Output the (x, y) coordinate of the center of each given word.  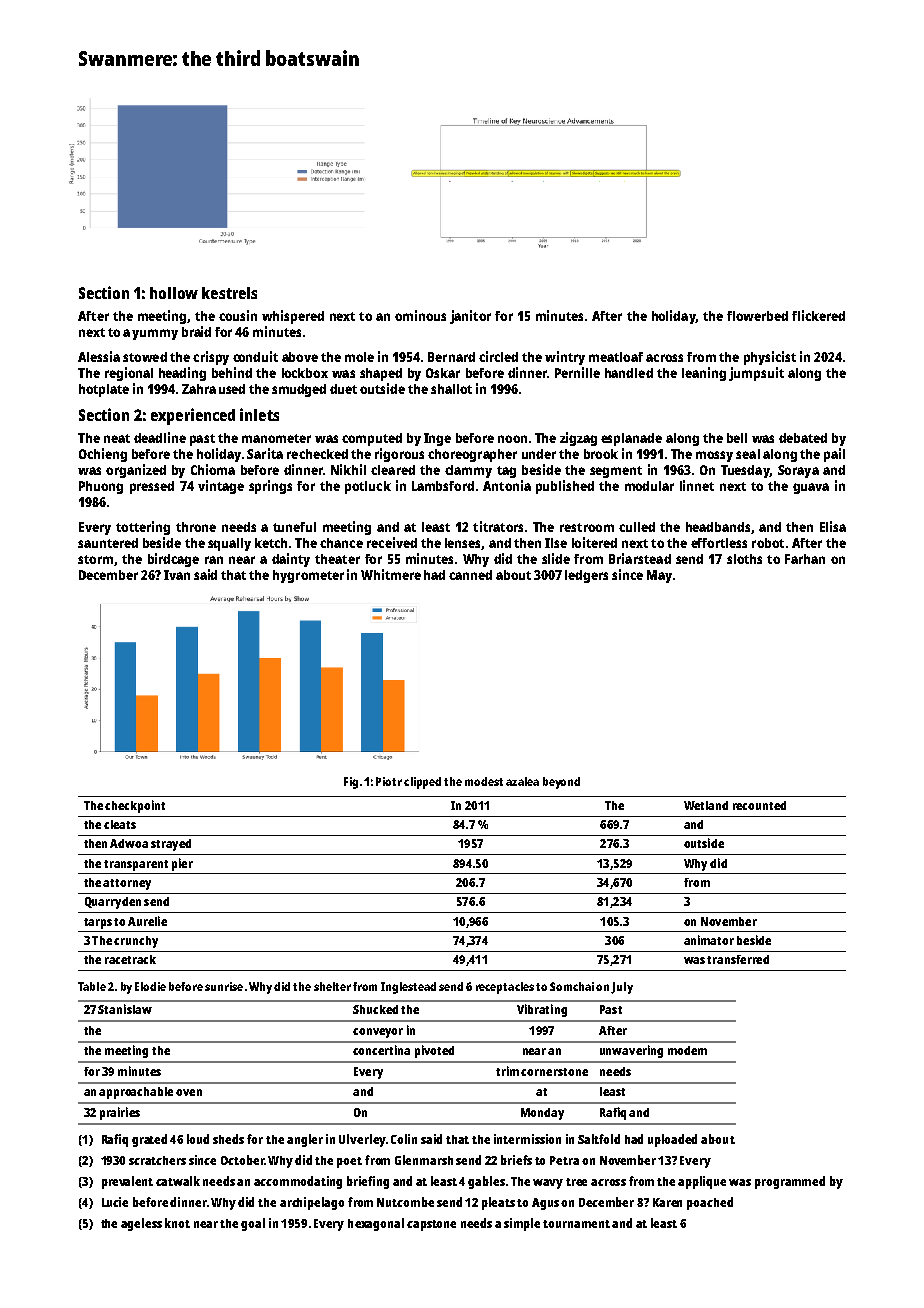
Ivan (177, 575)
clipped (422, 783)
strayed (171, 845)
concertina (381, 1050)
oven (189, 1092)
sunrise (224, 986)
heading (182, 374)
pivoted (434, 1051)
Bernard (451, 357)
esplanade (631, 439)
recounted (759, 805)
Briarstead (640, 558)
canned (470, 575)
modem (687, 1050)
